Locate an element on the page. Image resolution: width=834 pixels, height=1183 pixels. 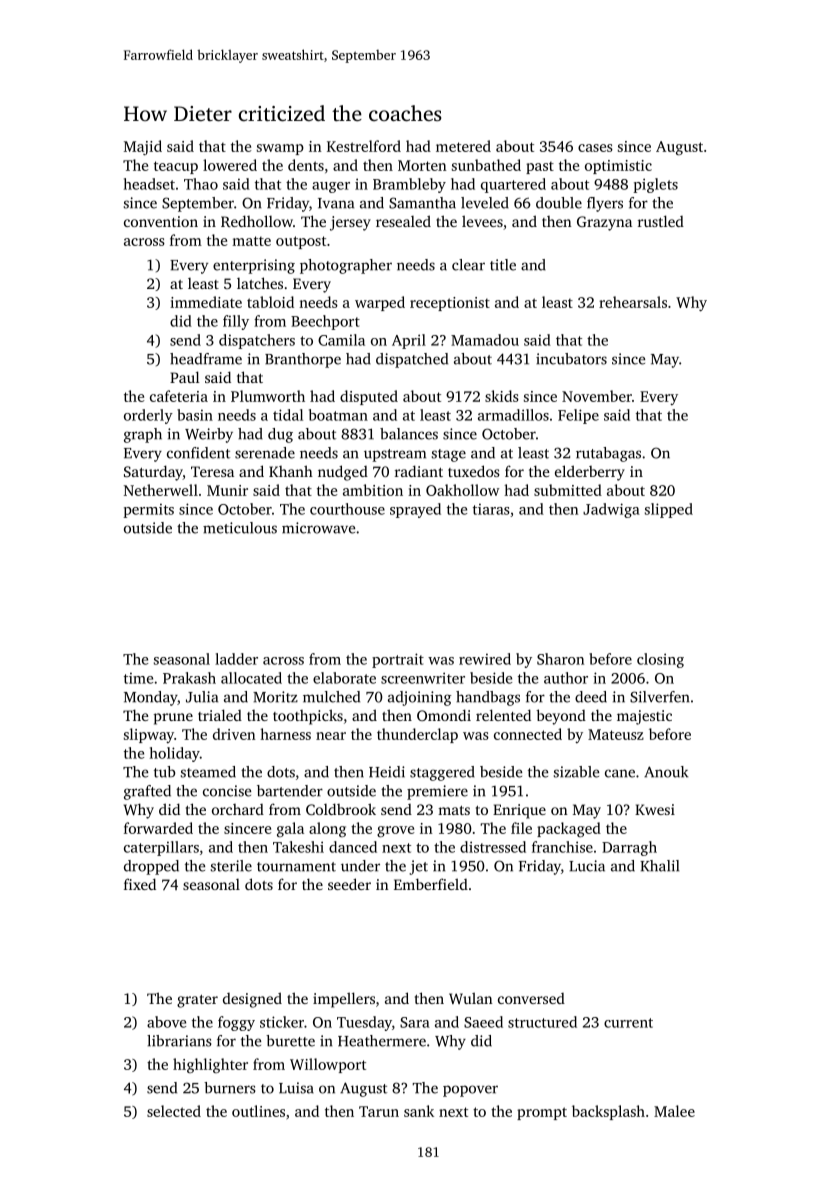
piglets is located at coordinates (655, 185).
